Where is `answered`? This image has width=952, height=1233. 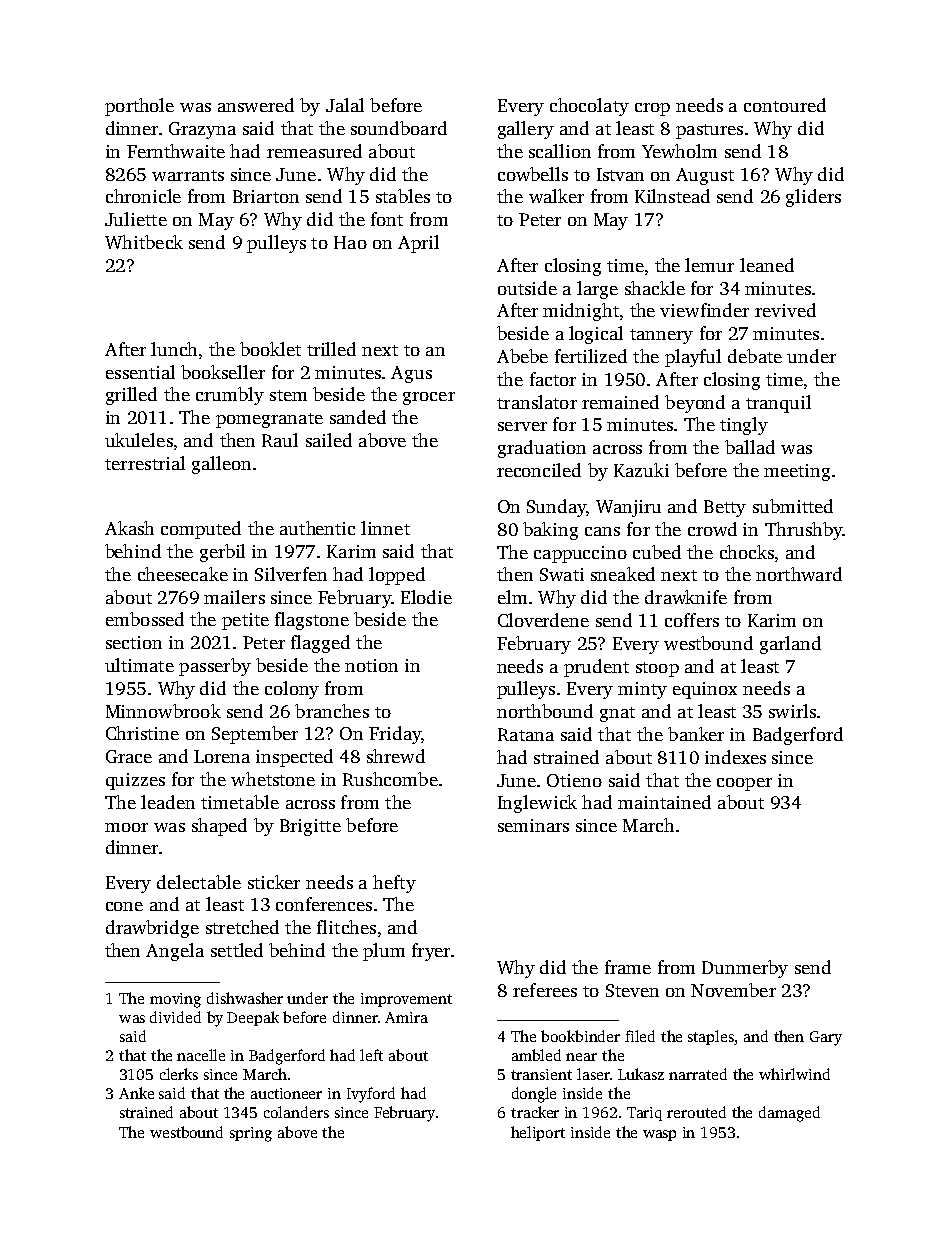 answered is located at coordinates (256, 105).
